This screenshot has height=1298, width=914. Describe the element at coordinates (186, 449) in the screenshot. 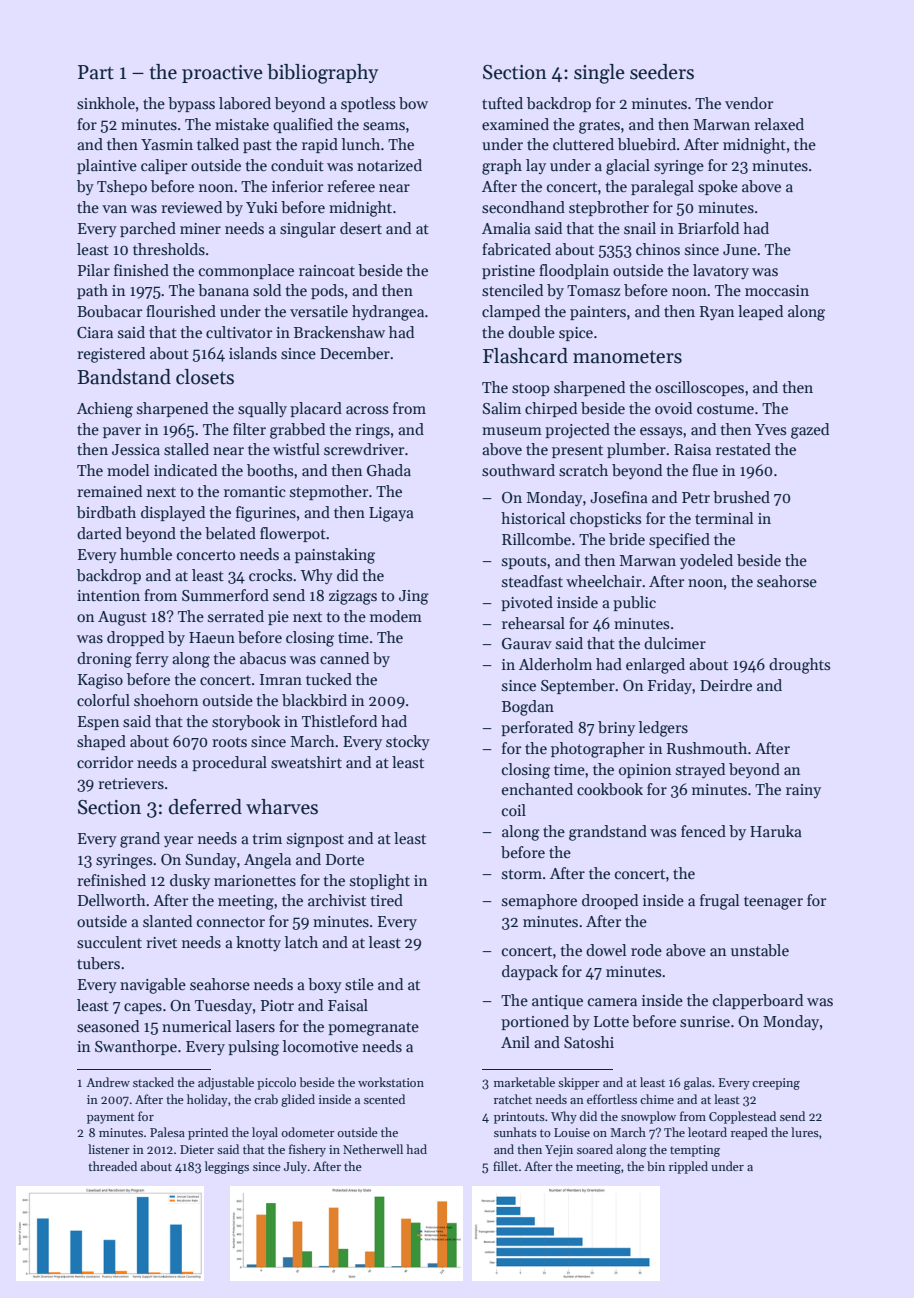

I see `stalled` at that location.
